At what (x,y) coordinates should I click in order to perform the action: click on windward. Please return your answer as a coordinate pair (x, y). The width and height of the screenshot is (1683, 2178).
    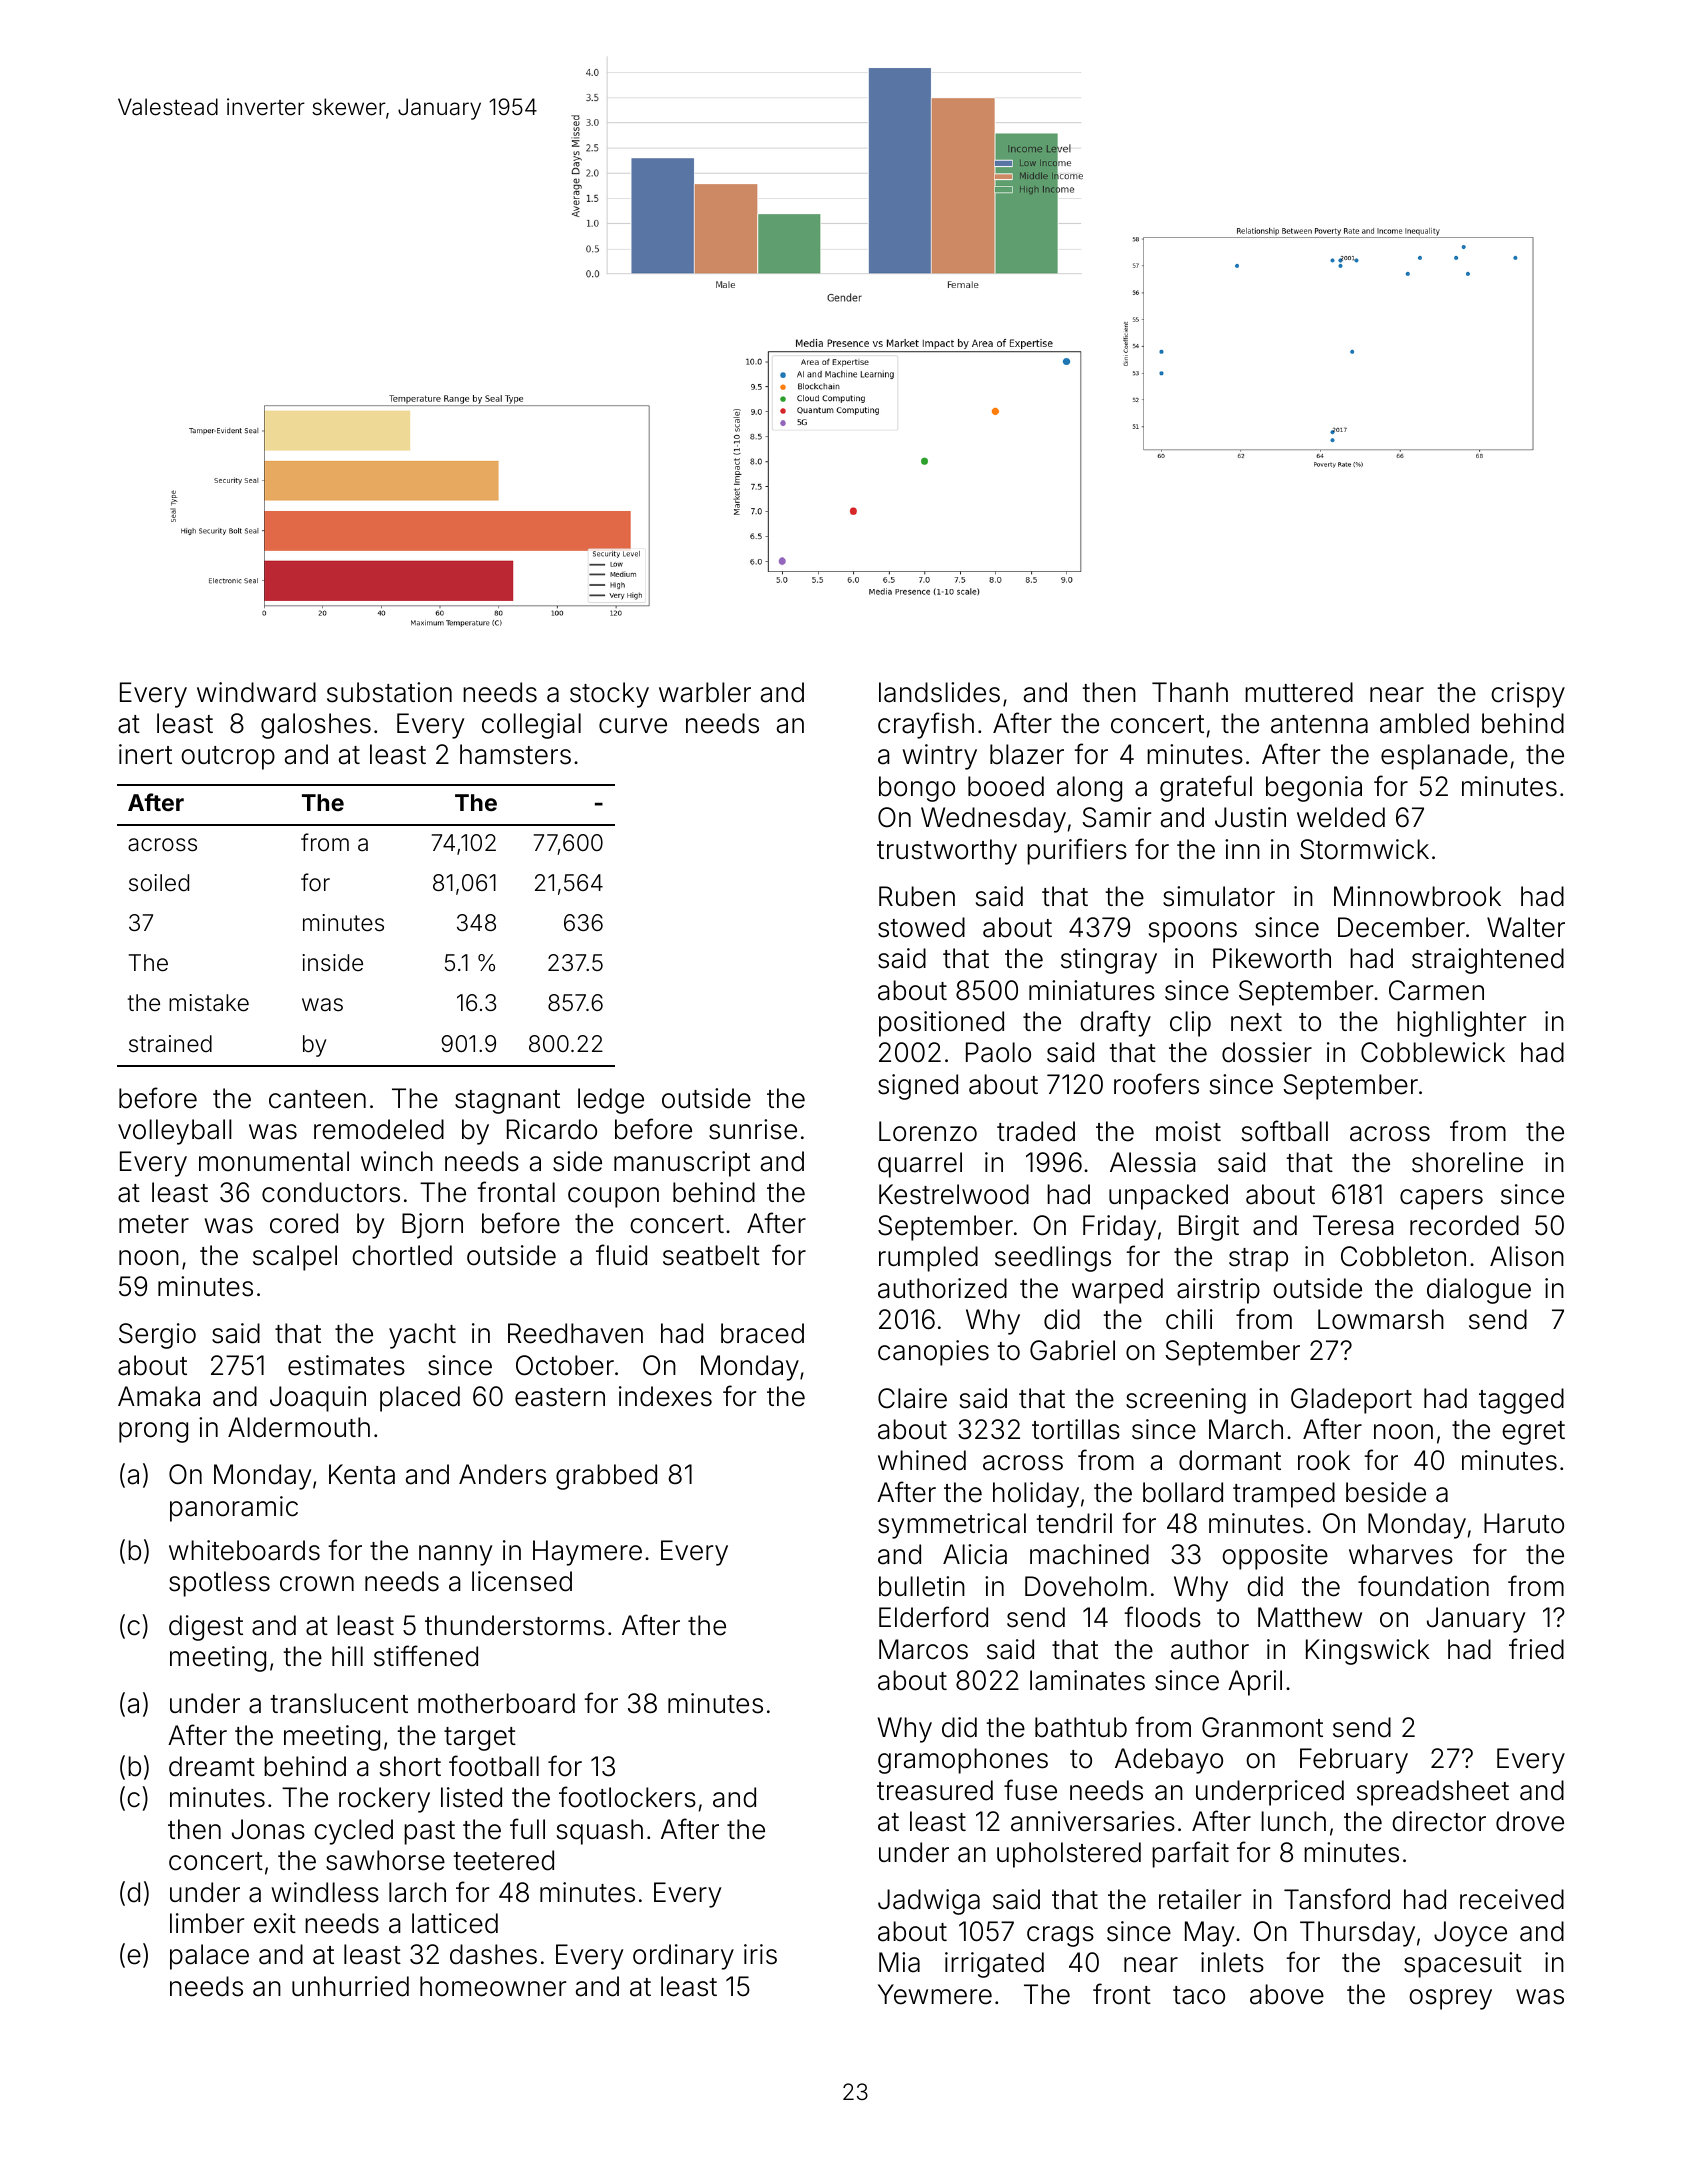
    Looking at the image, I should click on (256, 692).
